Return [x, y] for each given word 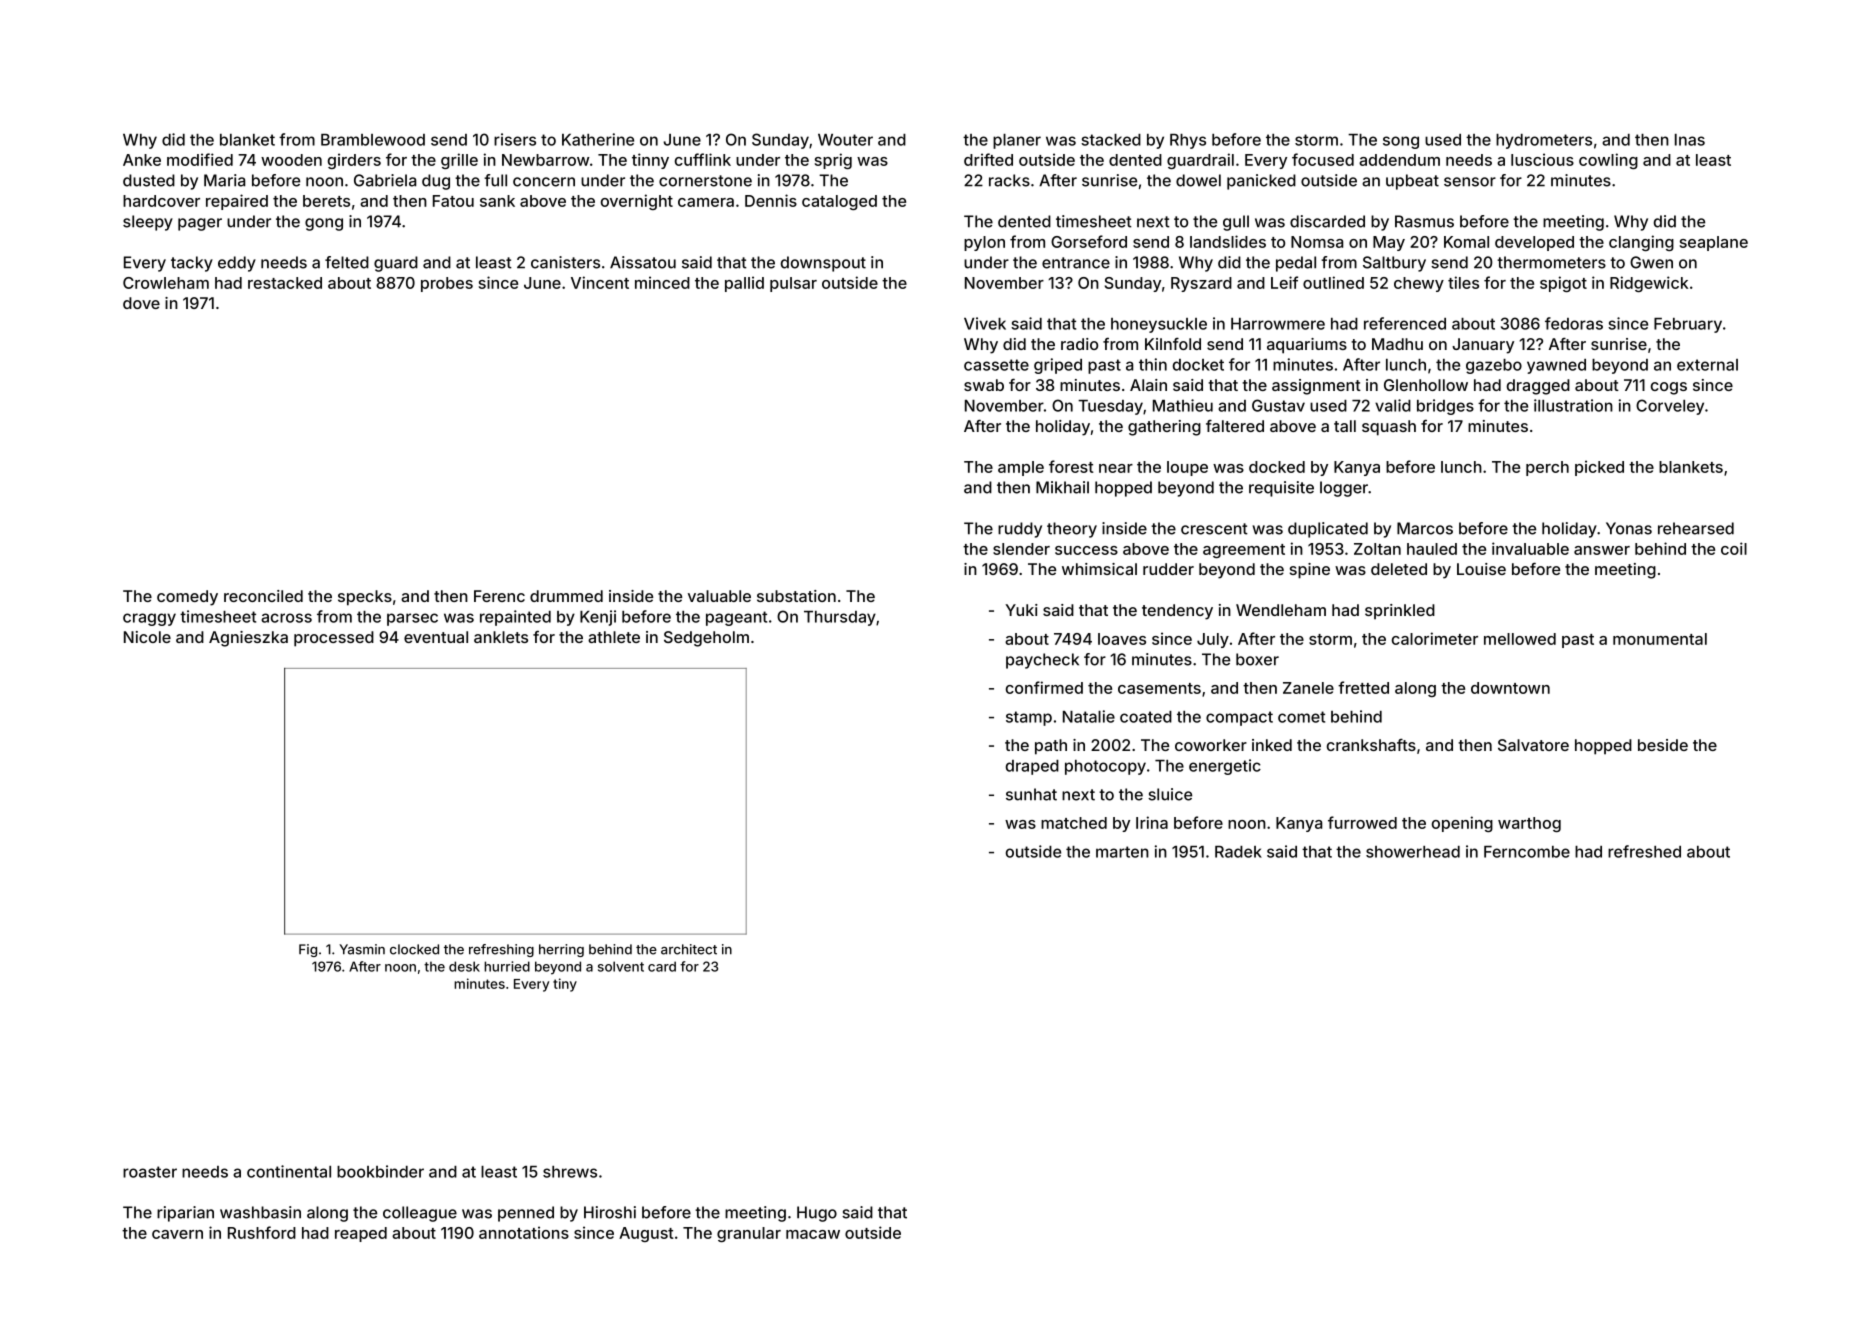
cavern [177, 1234]
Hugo [817, 1214]
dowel [1198, 180]
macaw [813, 1234]
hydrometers [1544, 141]
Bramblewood [373, 140]
